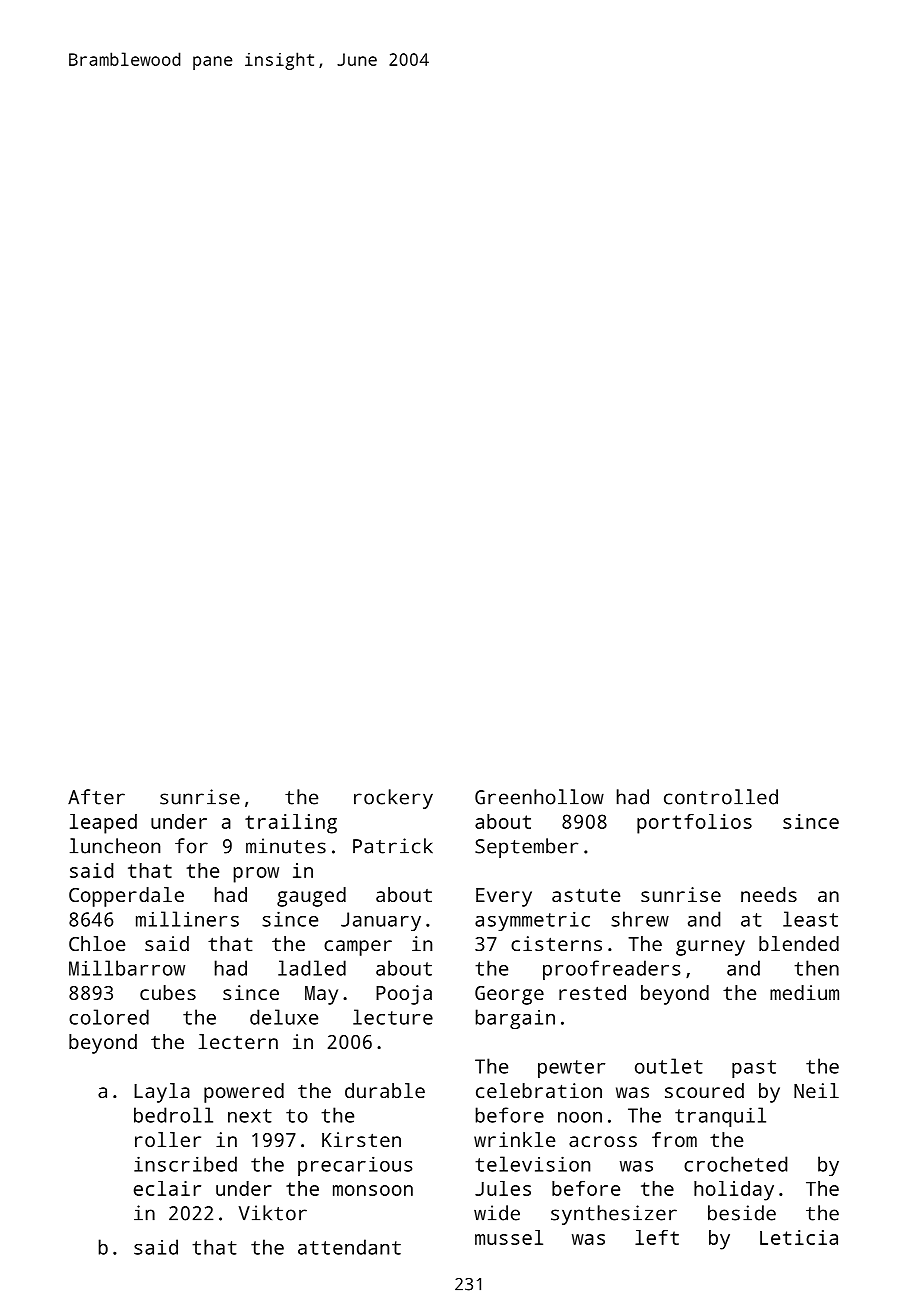  Describe the element at coordinates (804, 992) in the screenshot. I see `medium` at that location.
